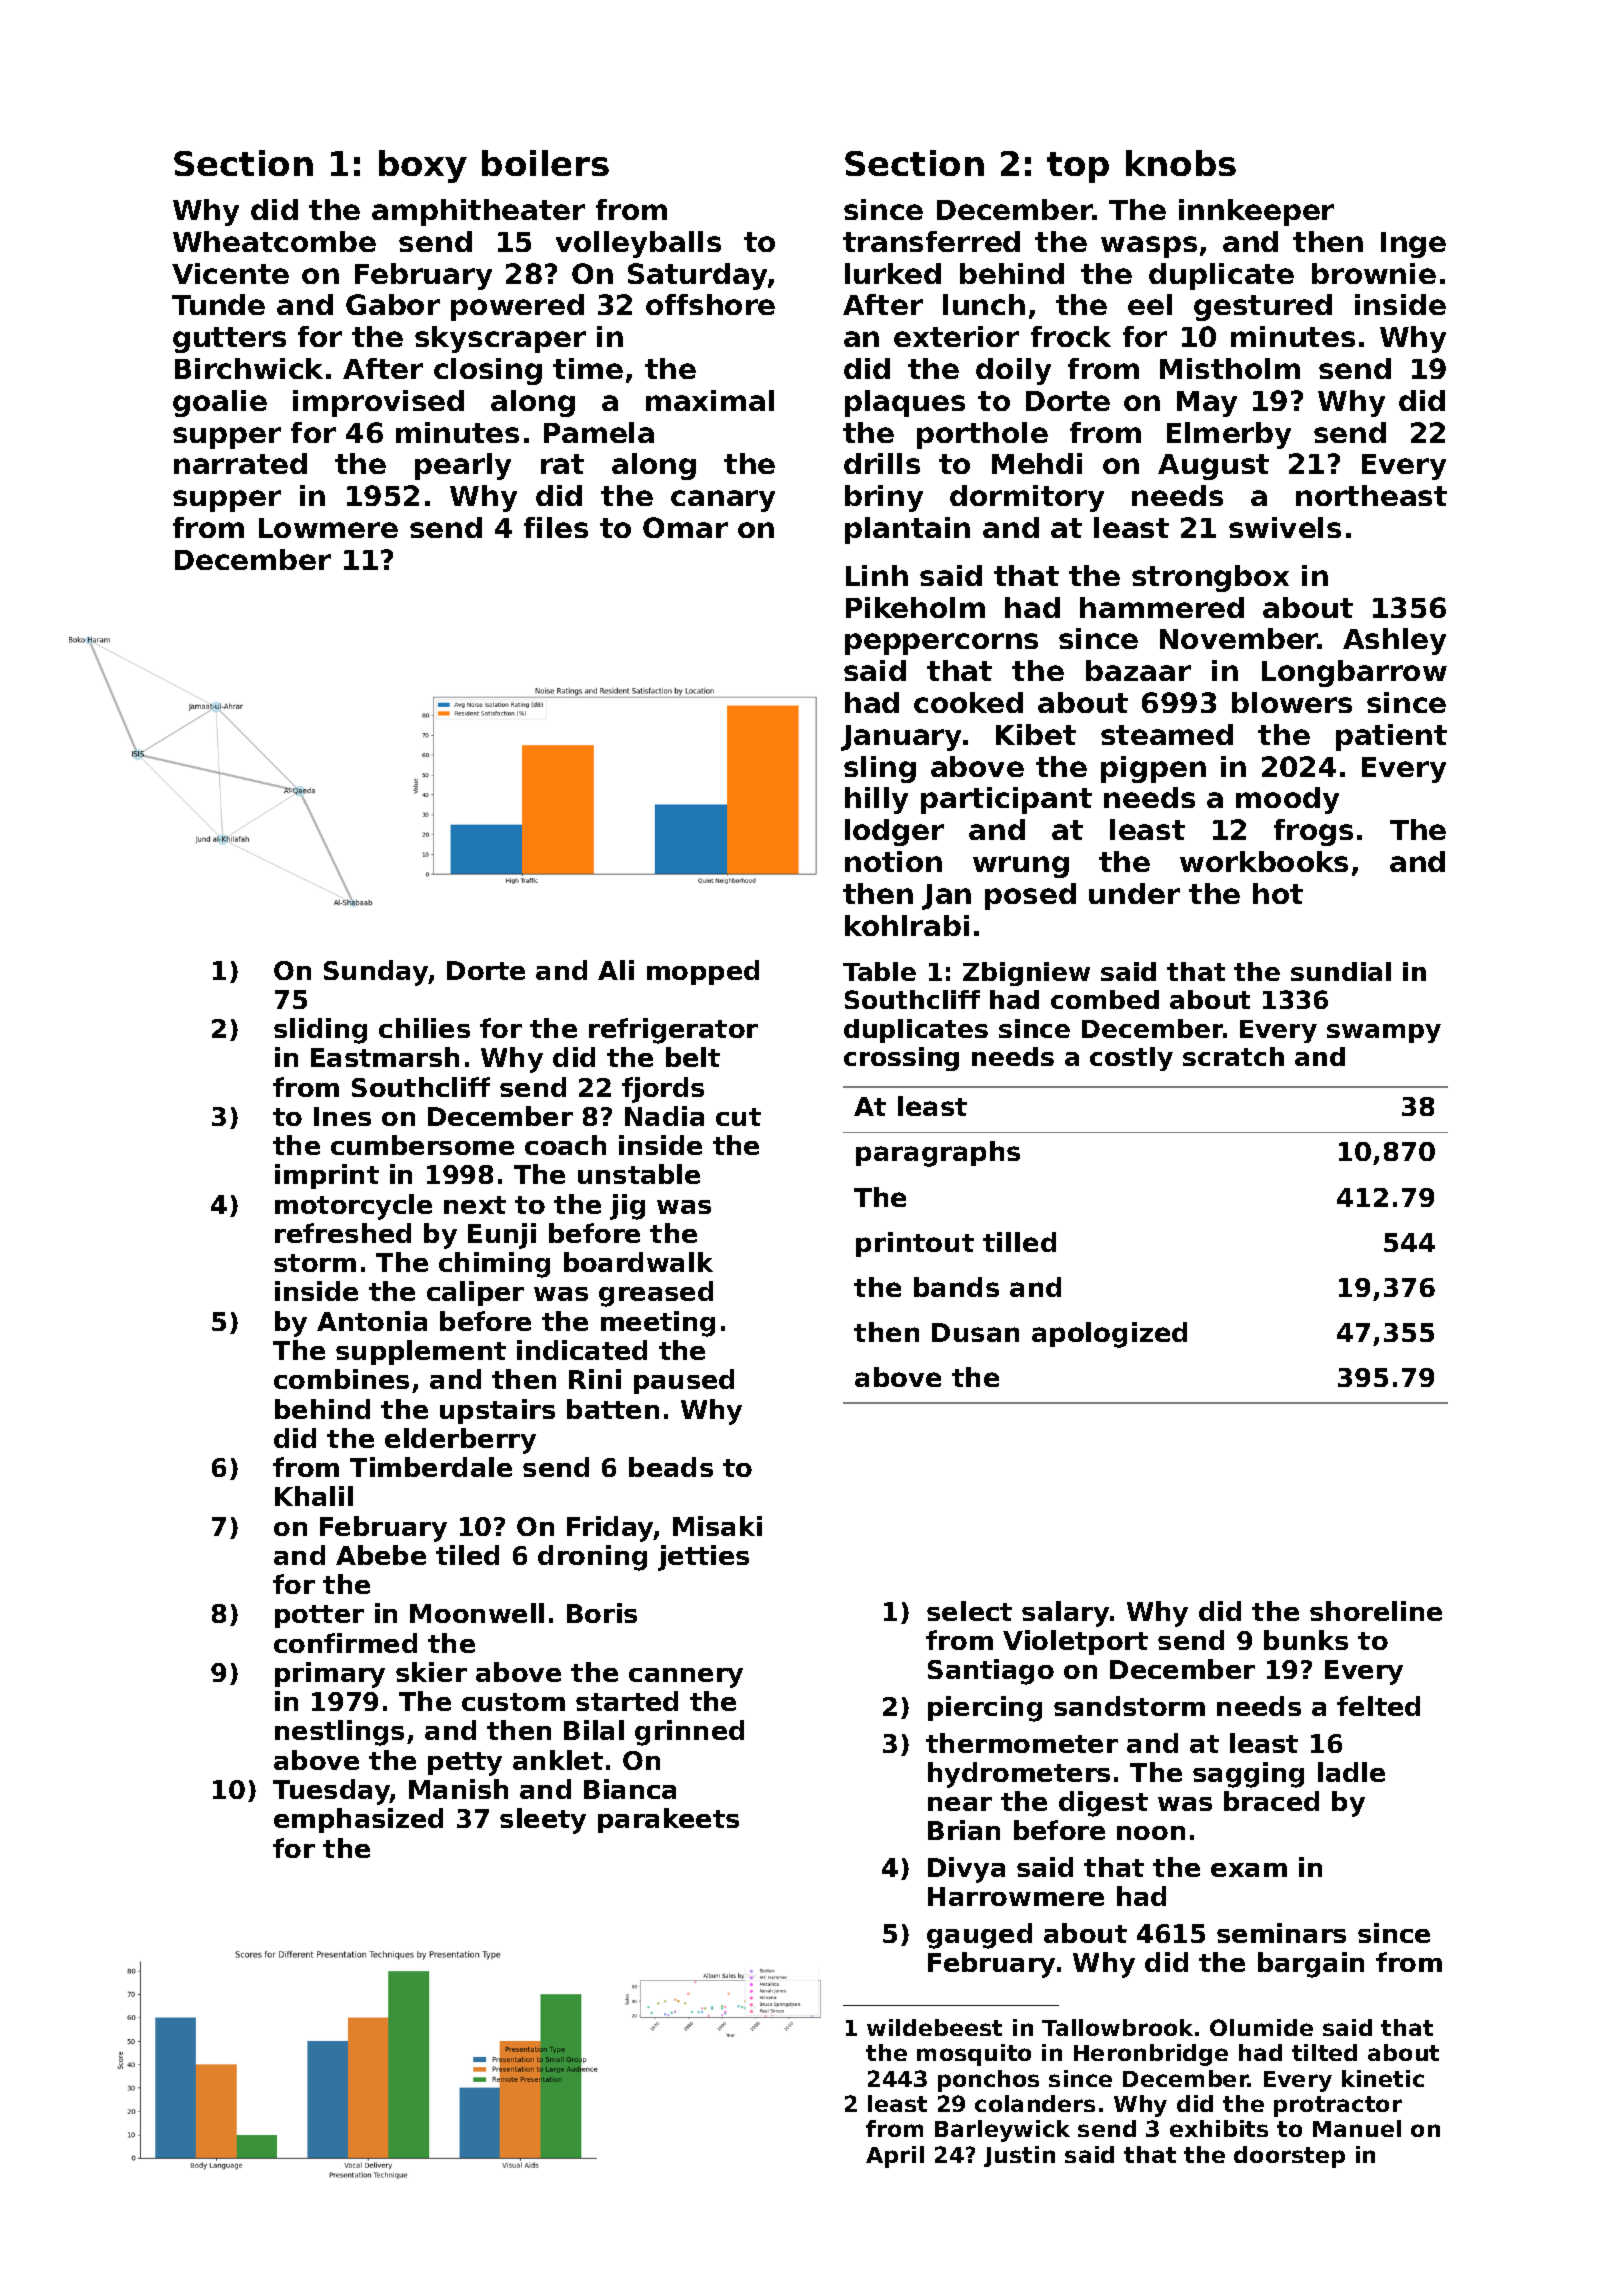  Describe the element at coordinates (717, 1526) in the document. I see `Misaki` at that location.
